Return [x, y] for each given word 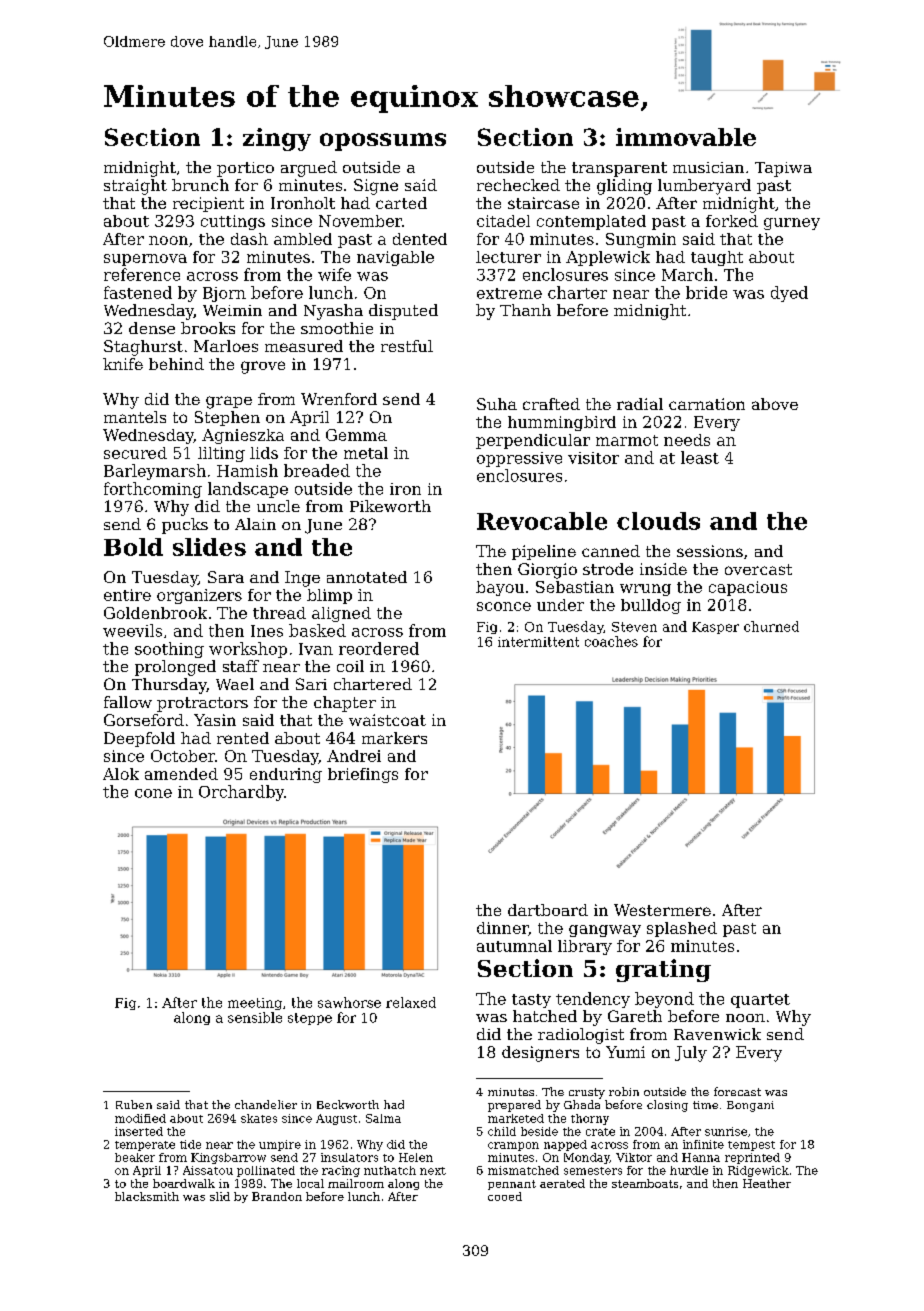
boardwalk [184, 1183]
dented [420, 239]
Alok [121, 774]
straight [135, 187]
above [775, 404]
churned [771, 626]
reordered [379, 648]
